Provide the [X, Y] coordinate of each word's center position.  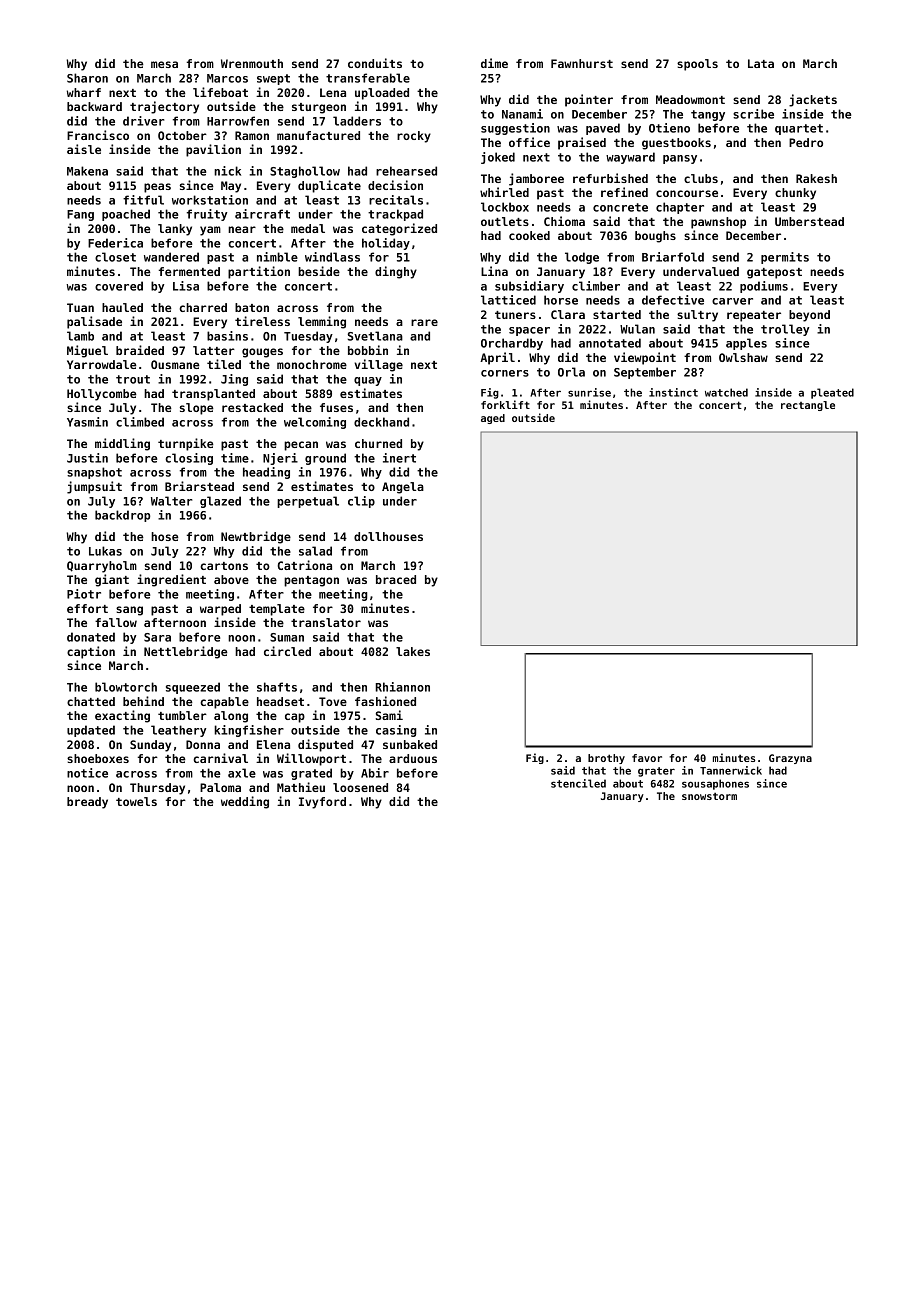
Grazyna [790, 759]
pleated [832, 393]
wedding [245, 802]
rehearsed [406, 171]
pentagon [311, 581]
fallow [116, 622]
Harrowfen [238, 121]
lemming [322, 322]
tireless [262, 321]
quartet [799, 129]
